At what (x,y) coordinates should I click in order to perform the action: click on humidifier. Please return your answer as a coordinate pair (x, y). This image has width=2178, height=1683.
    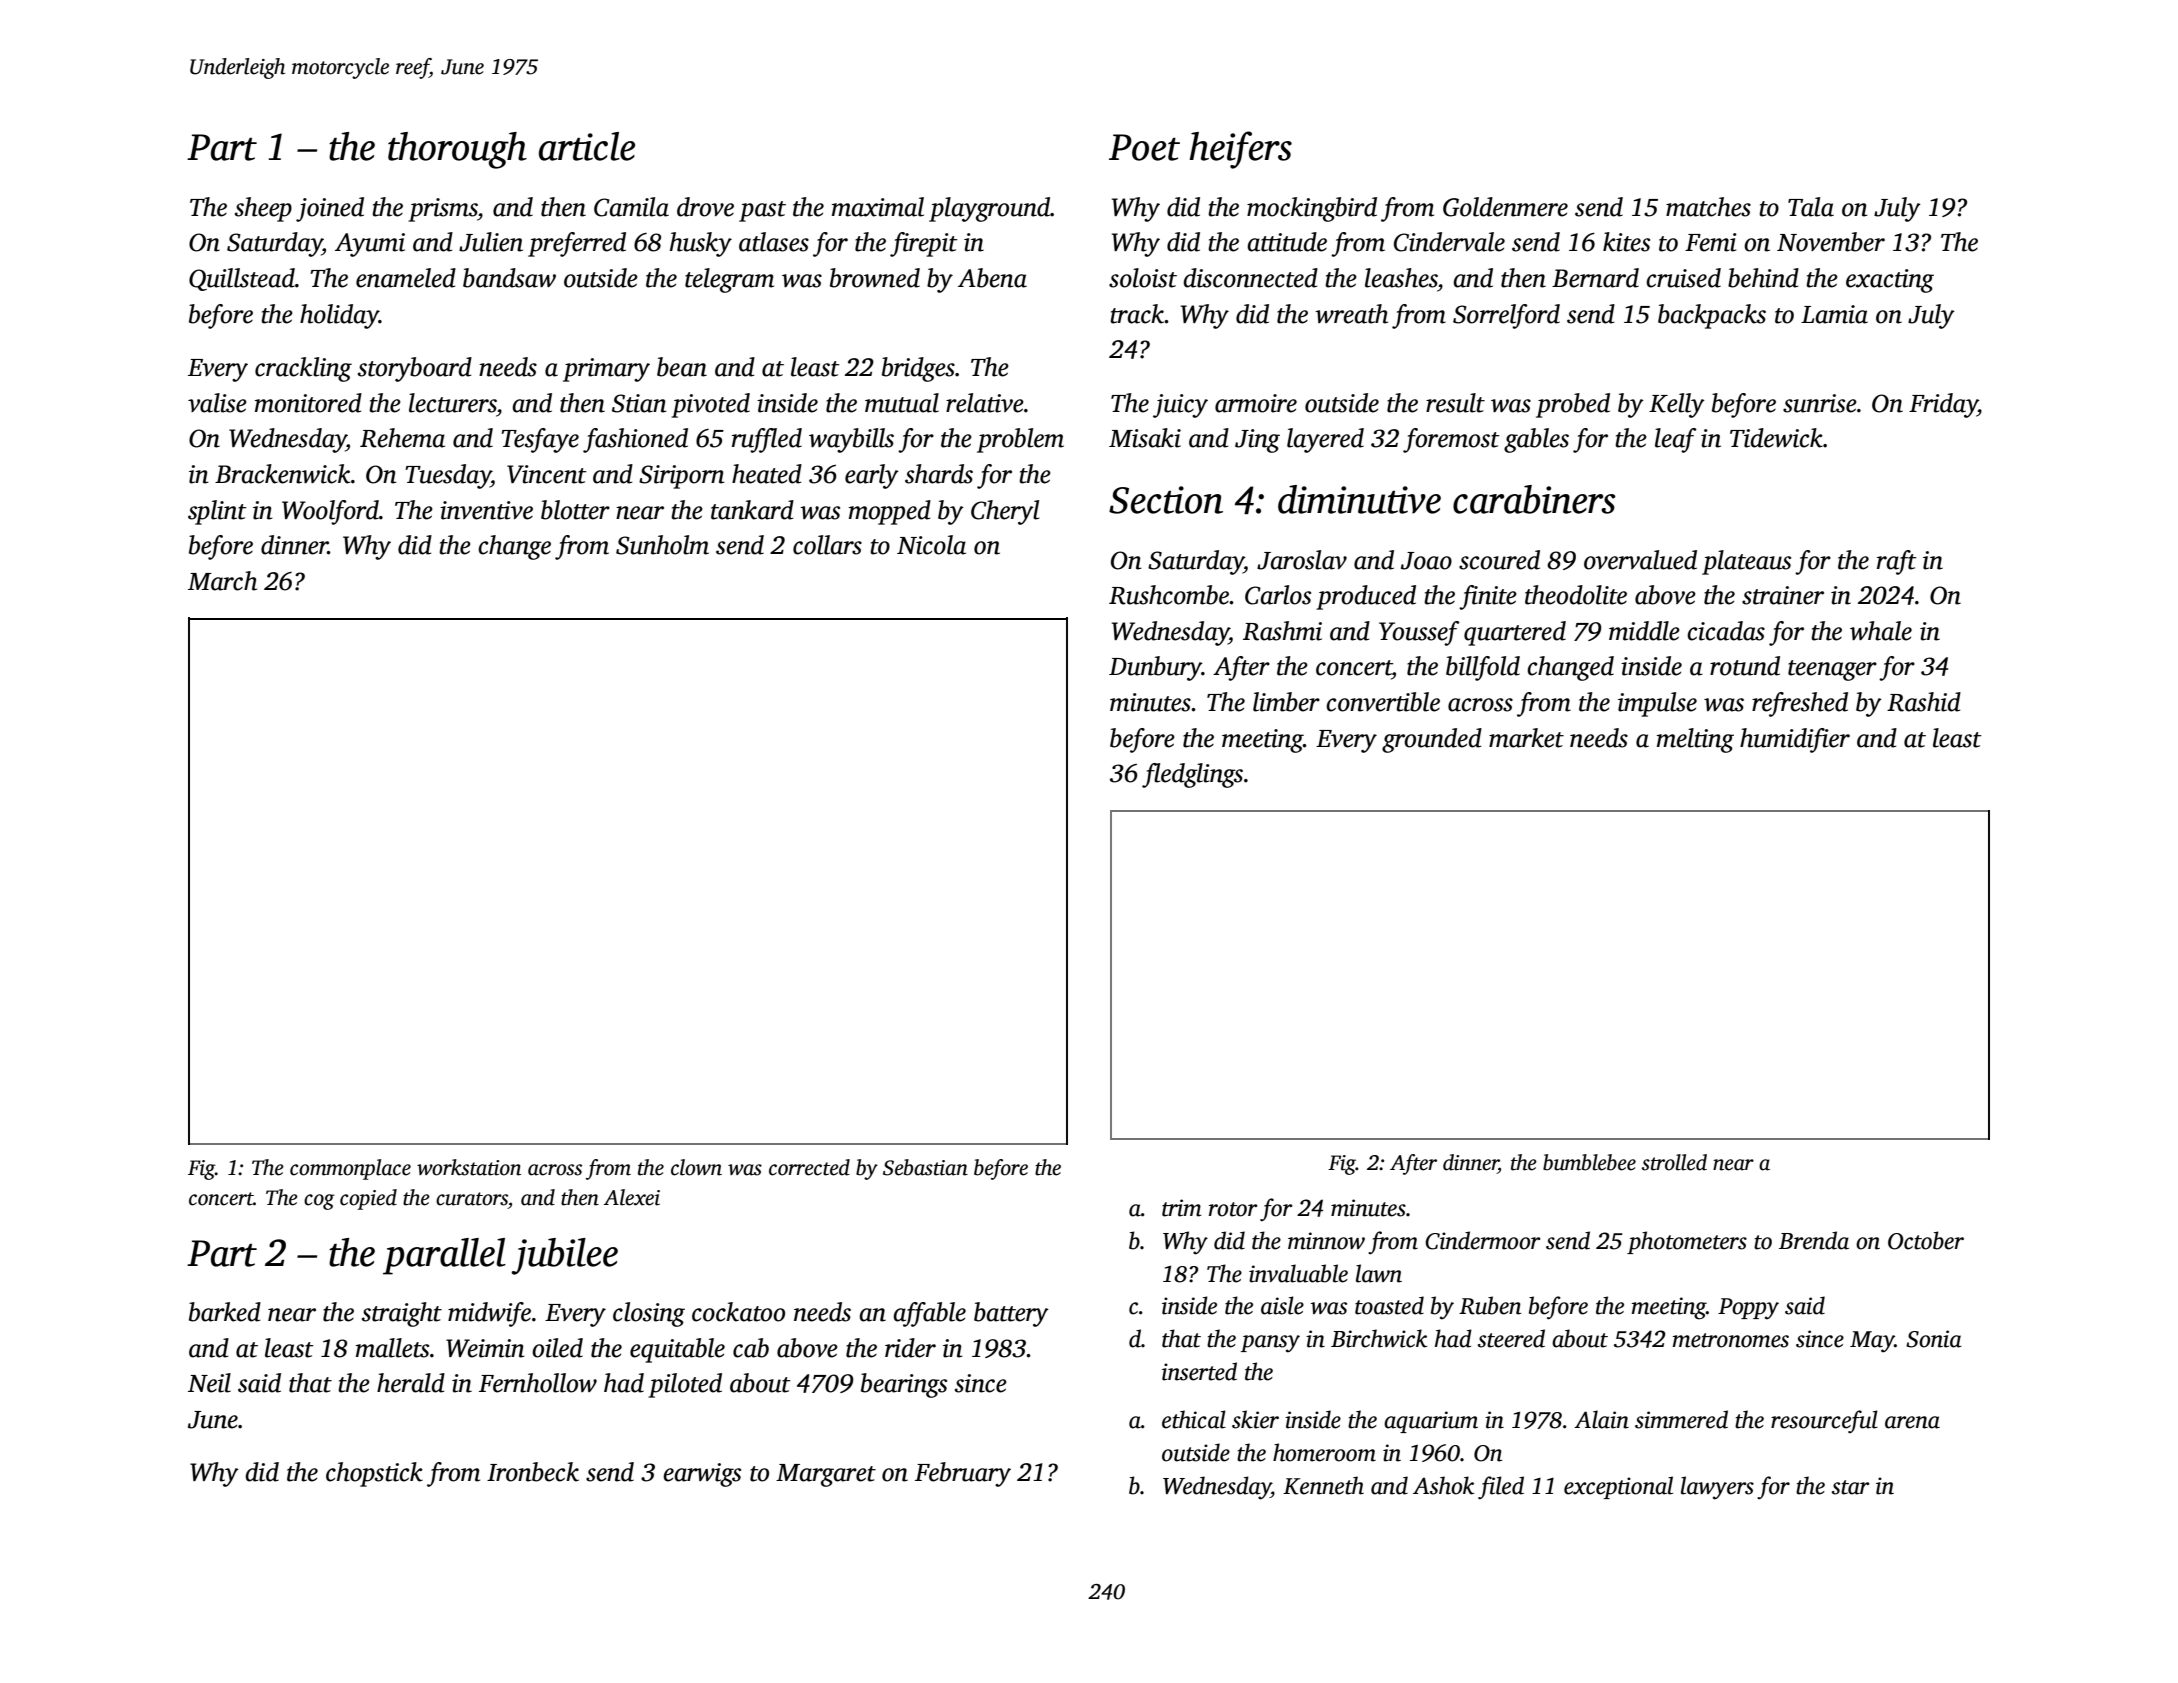
    Looking at the image, I should click on (1795, 740).
